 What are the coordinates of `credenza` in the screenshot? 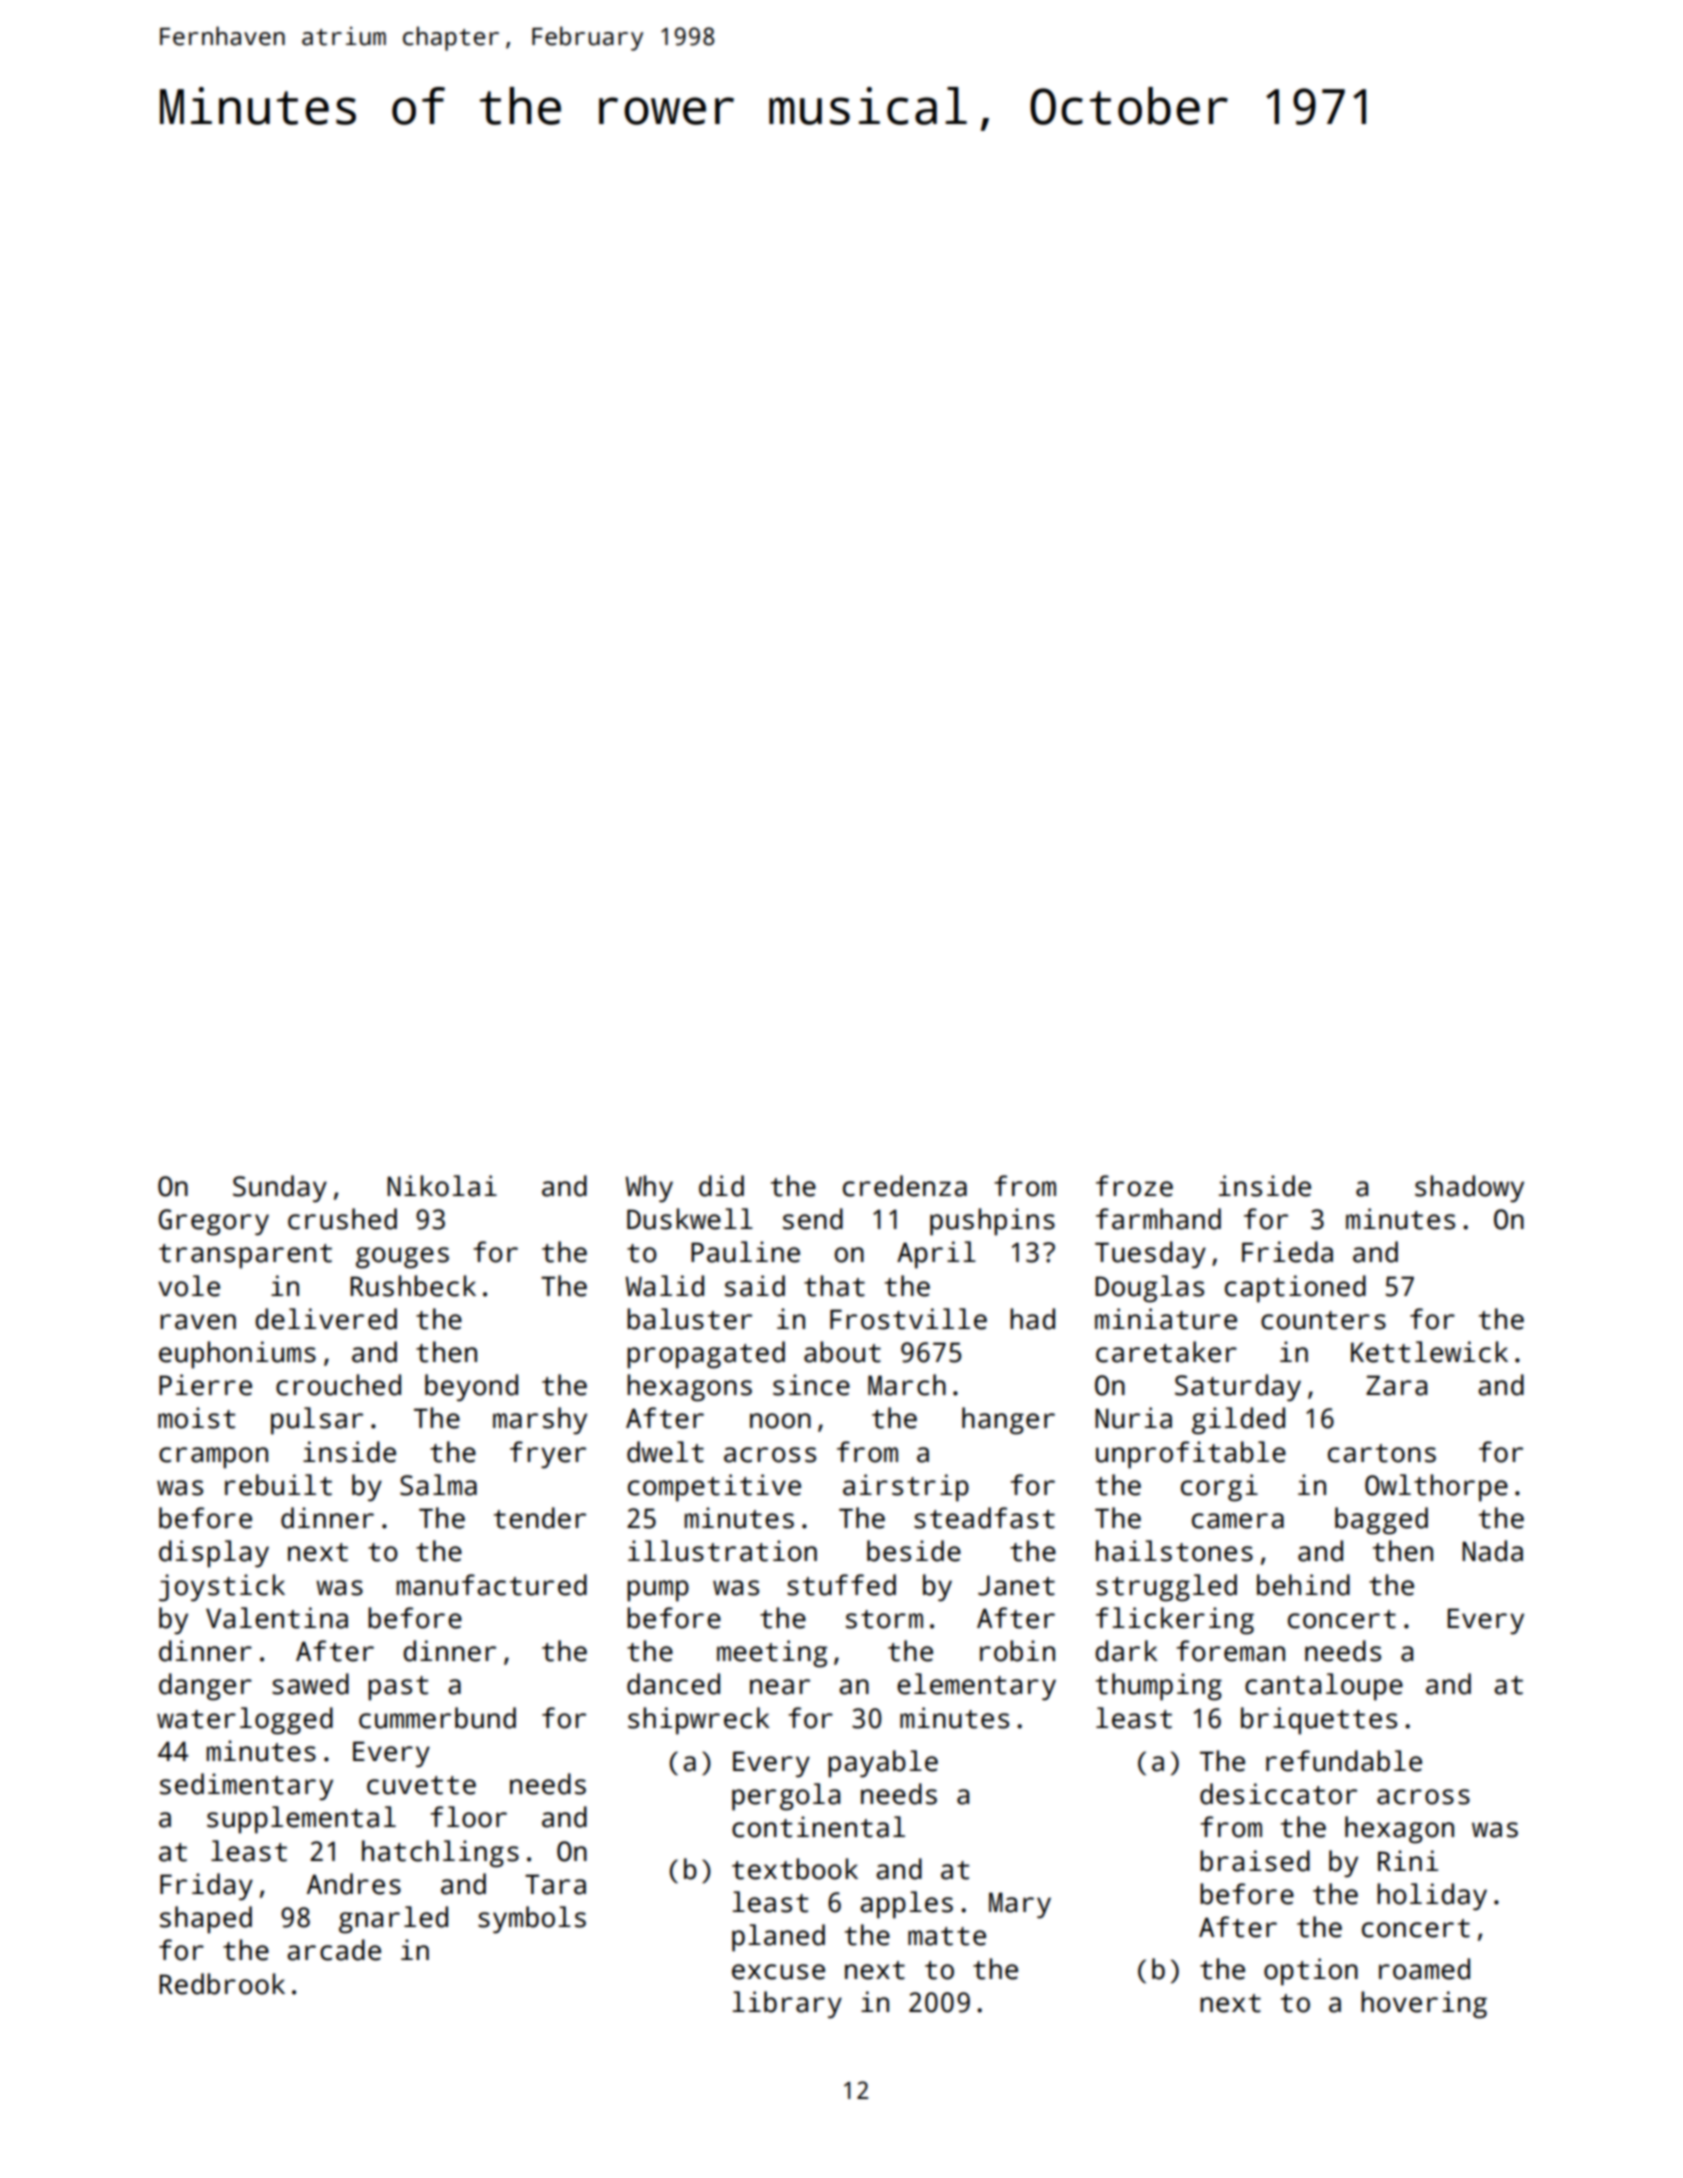 It's located at (905, 1186).
